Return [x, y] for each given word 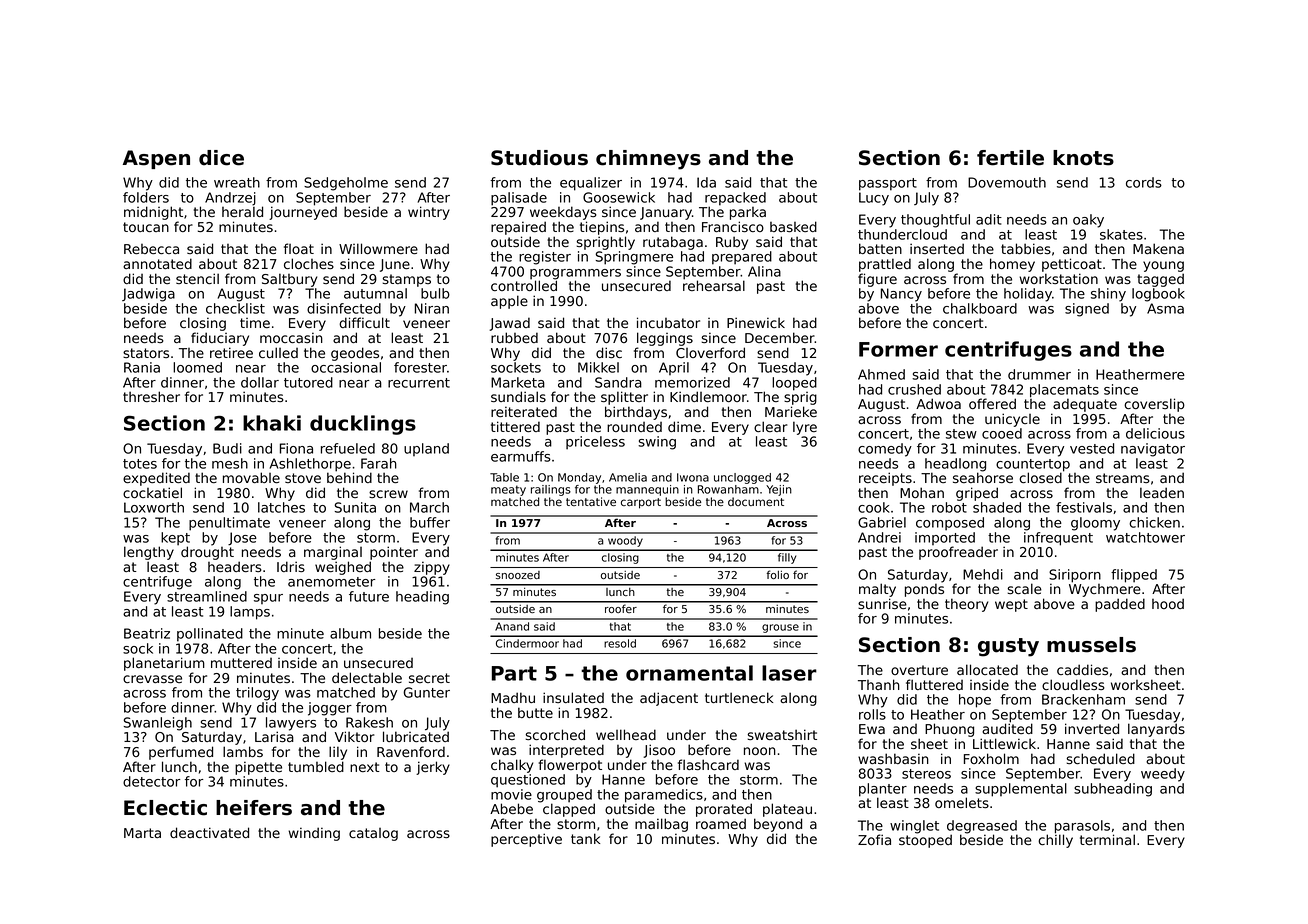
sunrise [882, 603]
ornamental [689, 673]
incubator [668, 322]
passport [888, 184]
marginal [333, 553]
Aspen [156, 159]
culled [278, 353]
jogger [330, 709]
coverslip [1154, 405]
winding [314, 834]
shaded [997, 507]
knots [1083, 158]
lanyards [1156, 730]
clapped [569, 810]
